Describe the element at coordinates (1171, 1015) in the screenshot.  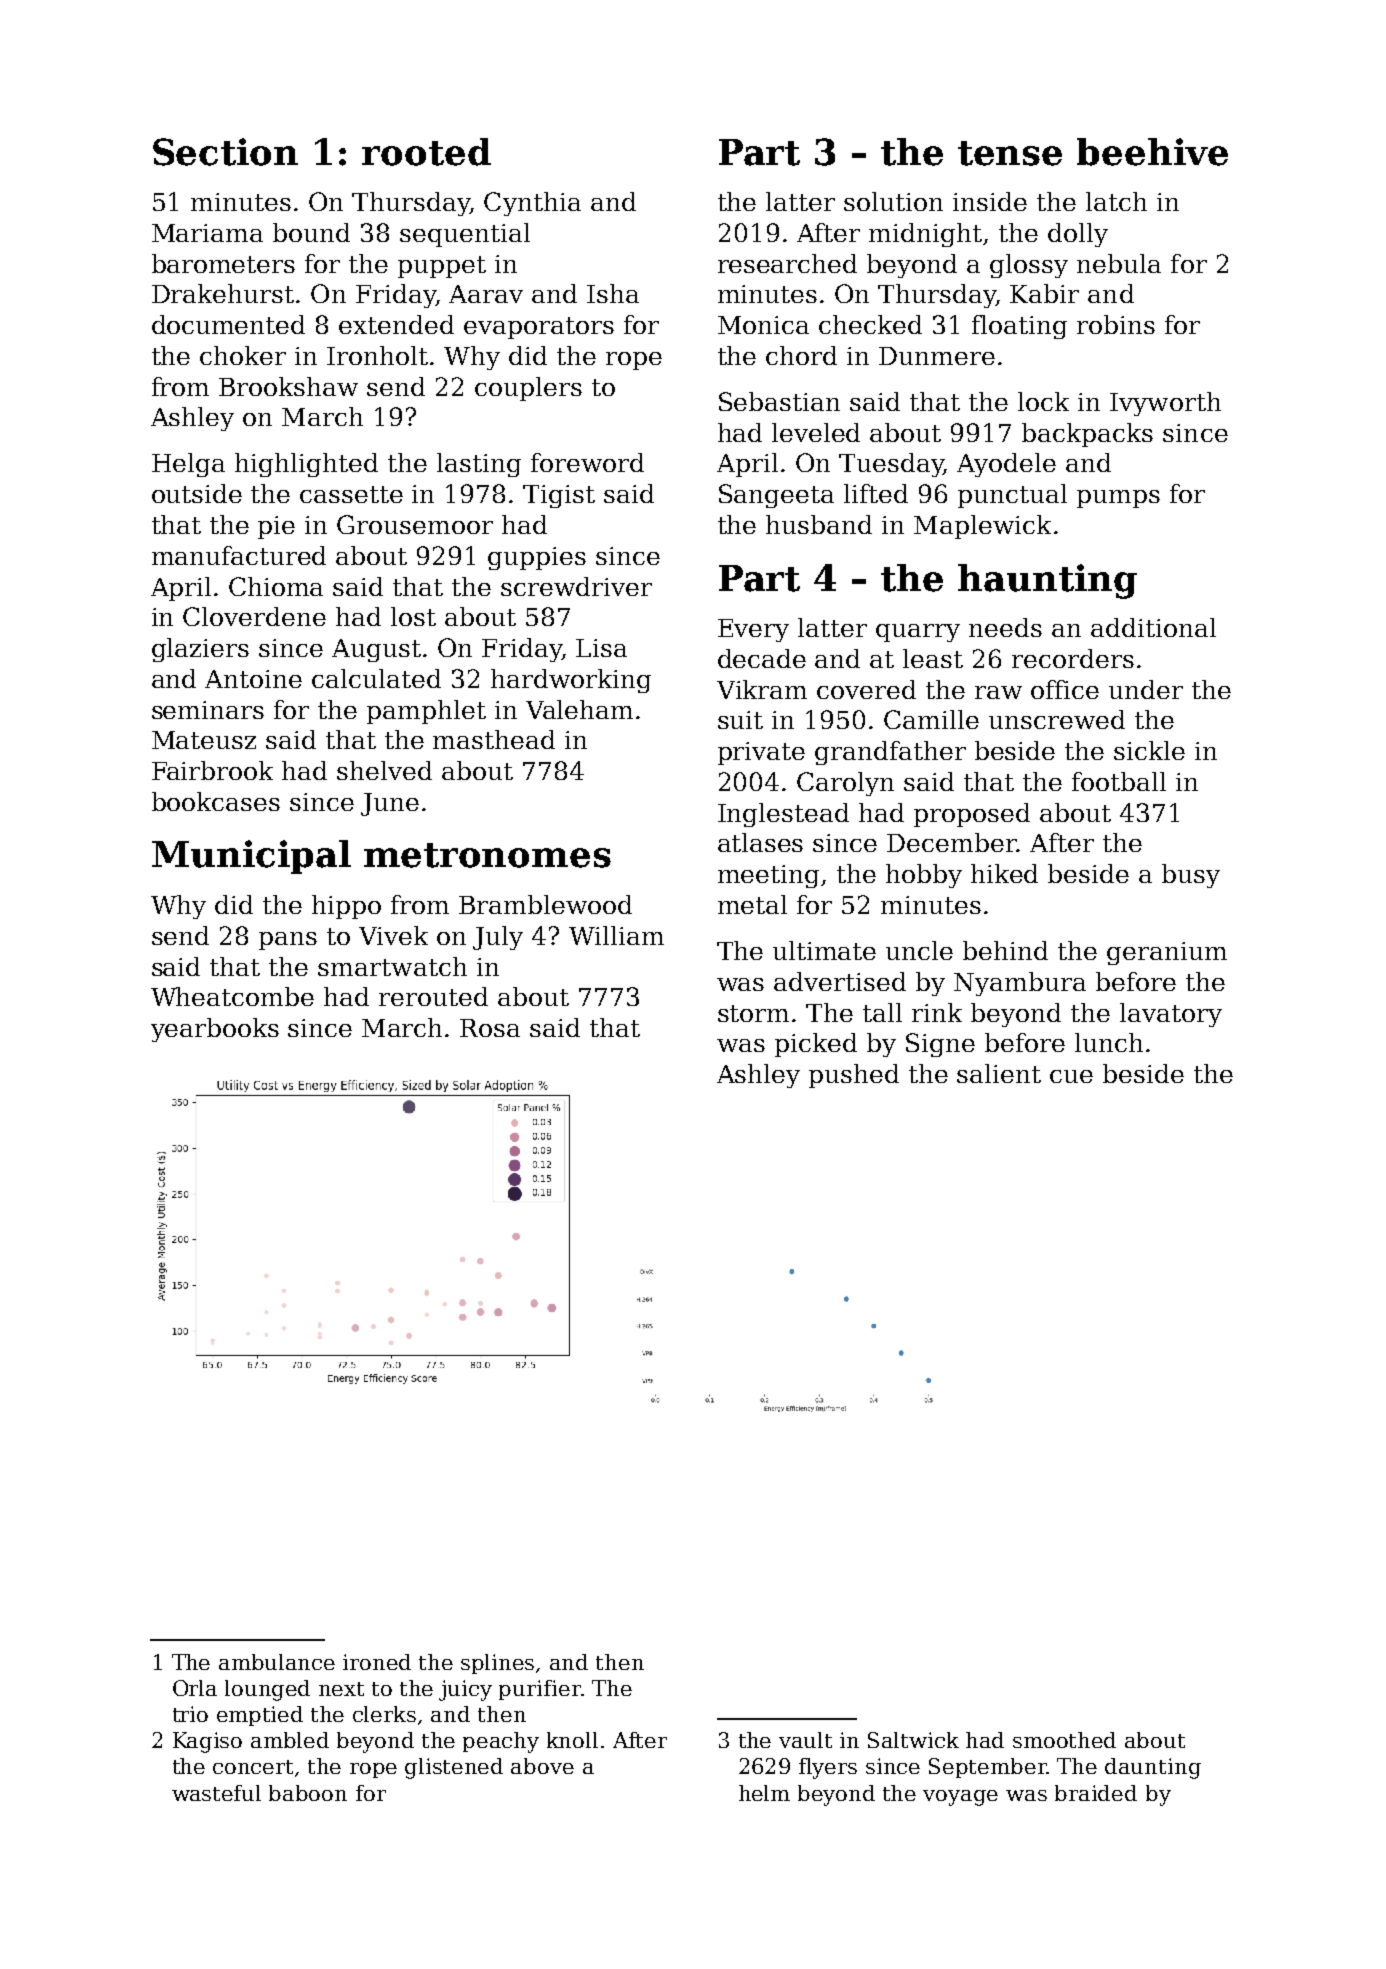
I see `lavatory` at that location.
